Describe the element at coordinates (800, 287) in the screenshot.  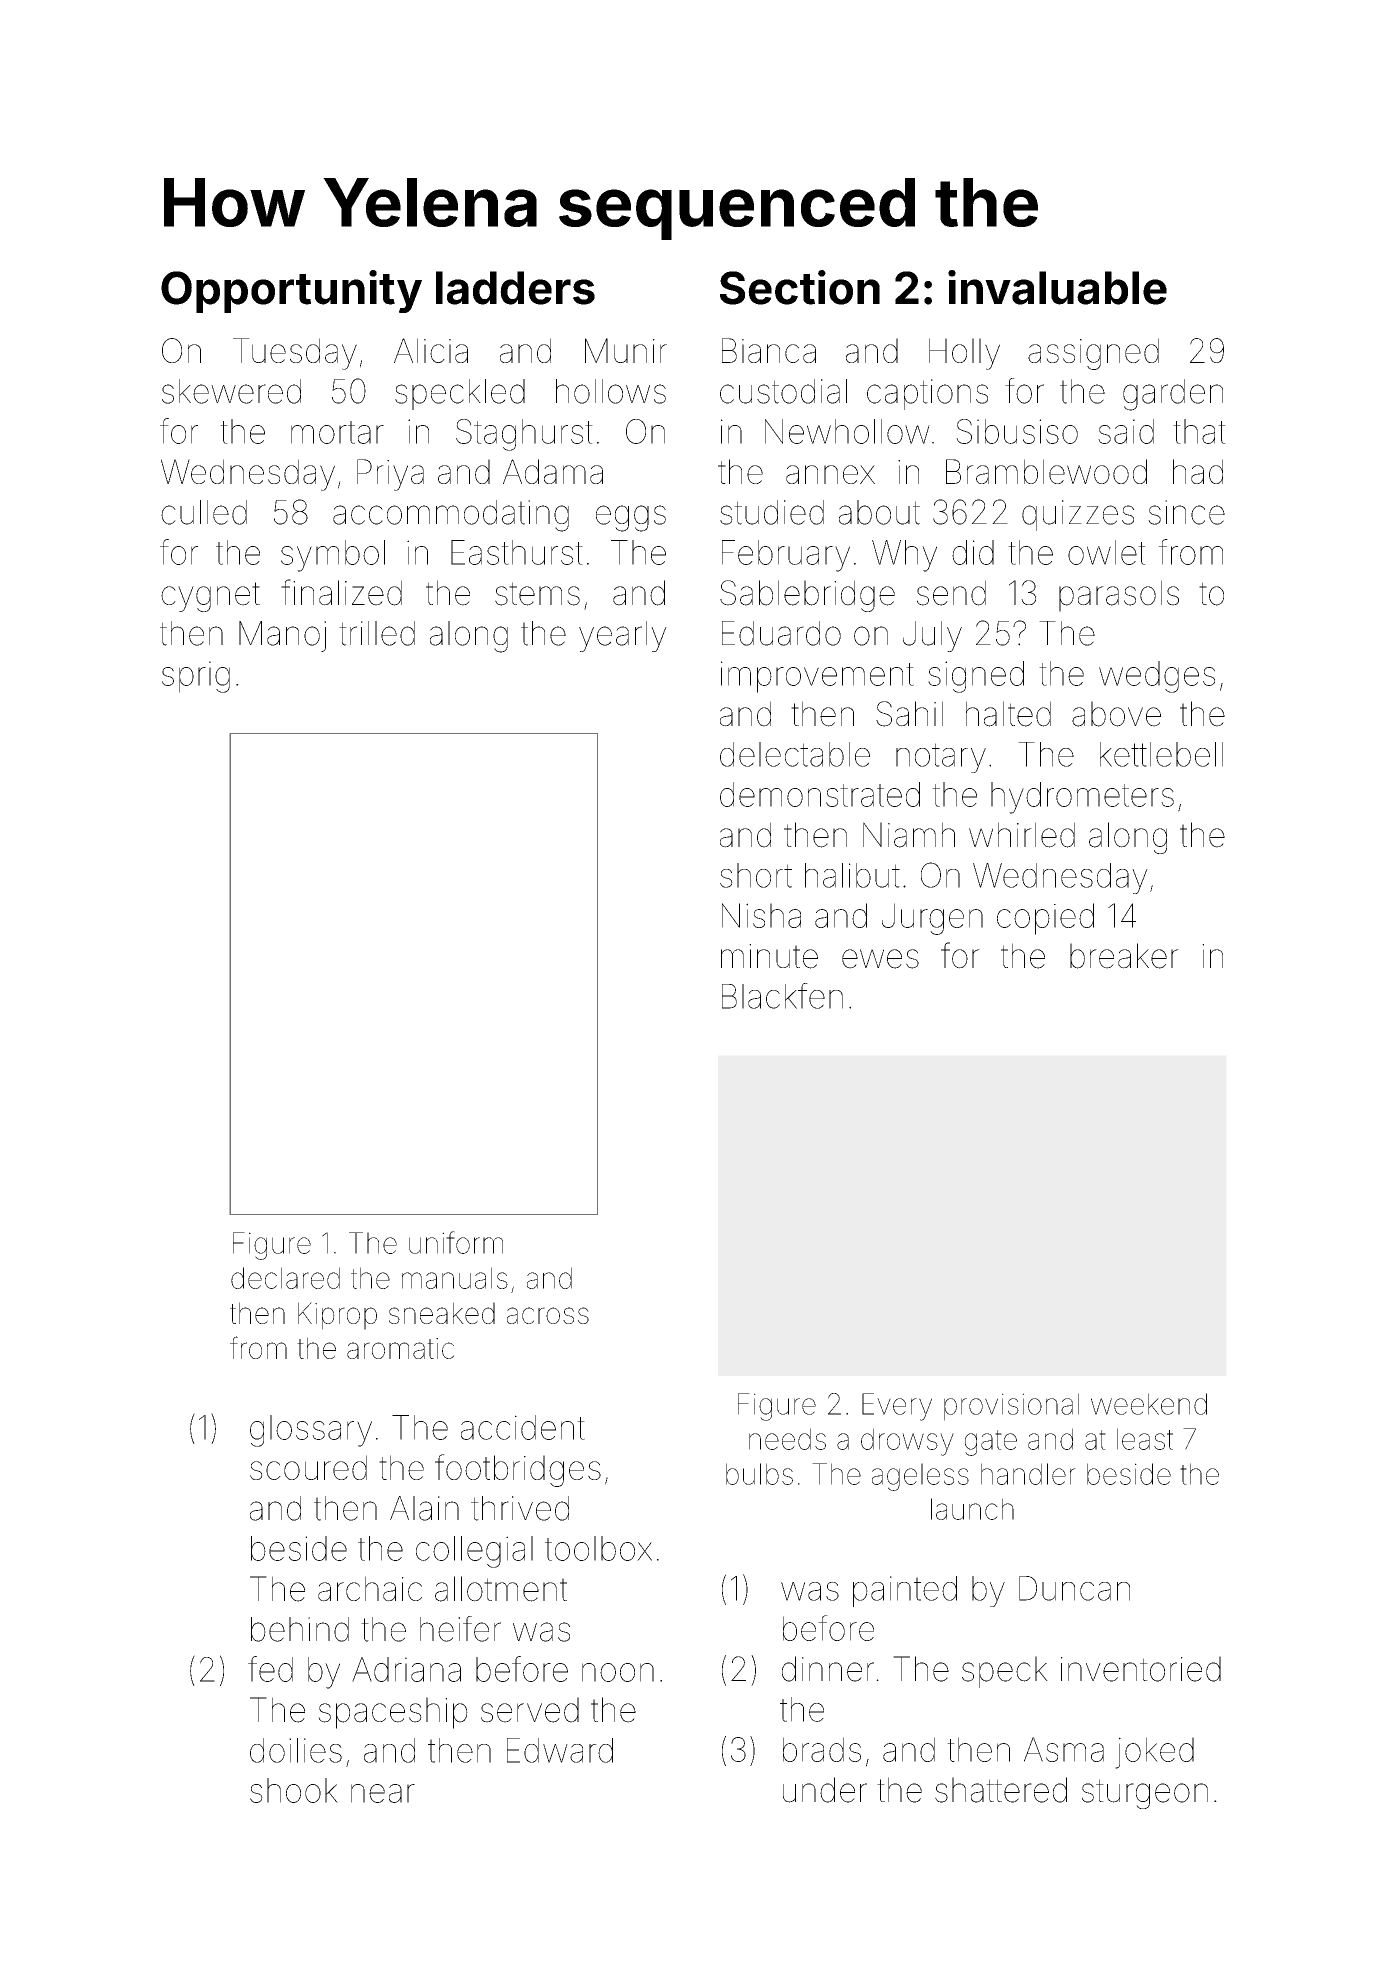
I see `Section` at that location.
